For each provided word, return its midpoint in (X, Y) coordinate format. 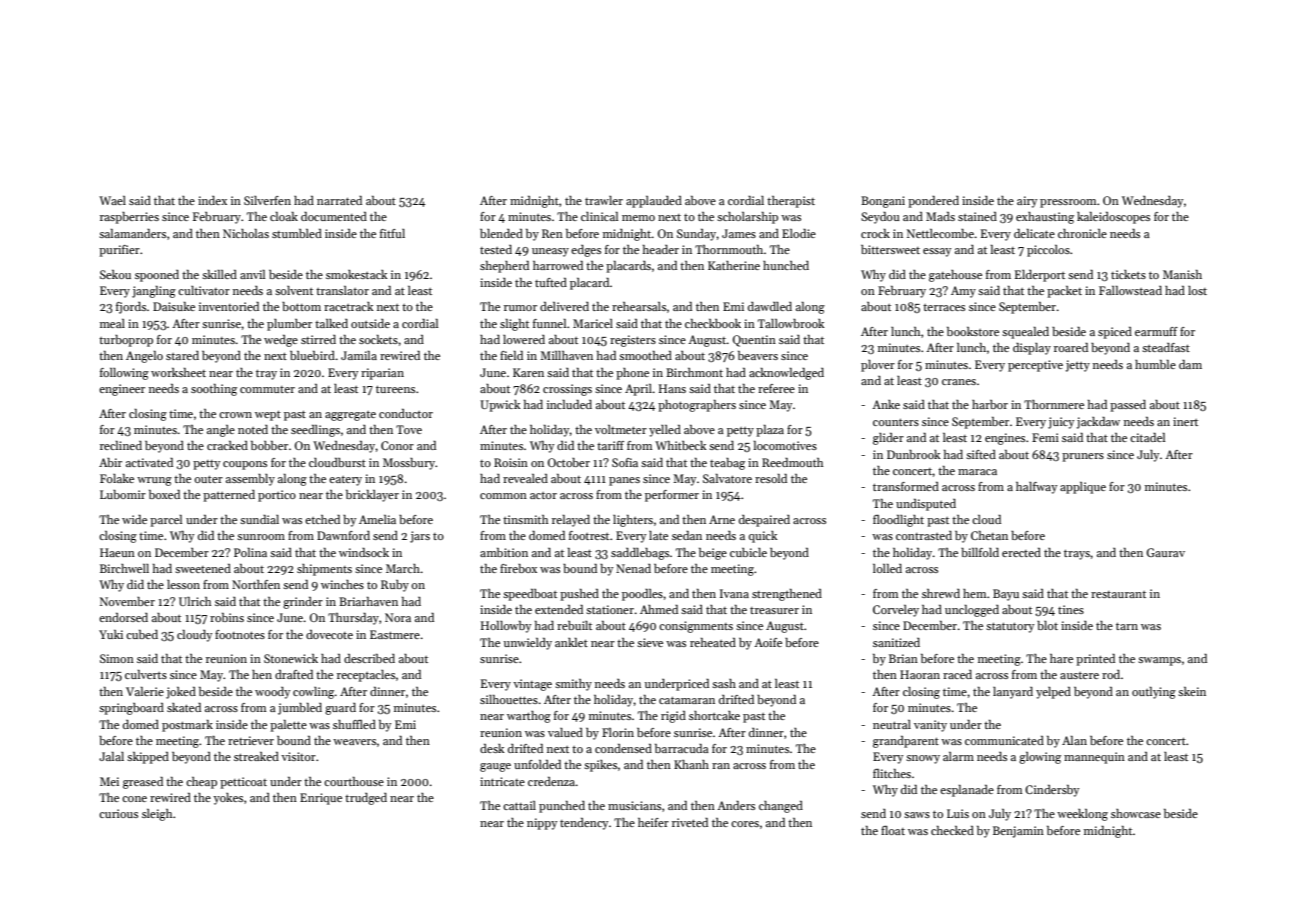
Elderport (1040, 276)
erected (1021, 552)
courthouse (354, 781)
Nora (398, 617)
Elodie (799, 233)
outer (208, 479)
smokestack (357, 274)
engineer (122, 390)
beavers (758, 355)
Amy (963, 292)
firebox (518, 568)
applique (1083, 488)
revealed (525, 478)
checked (952, 830)
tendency (584, 824)
